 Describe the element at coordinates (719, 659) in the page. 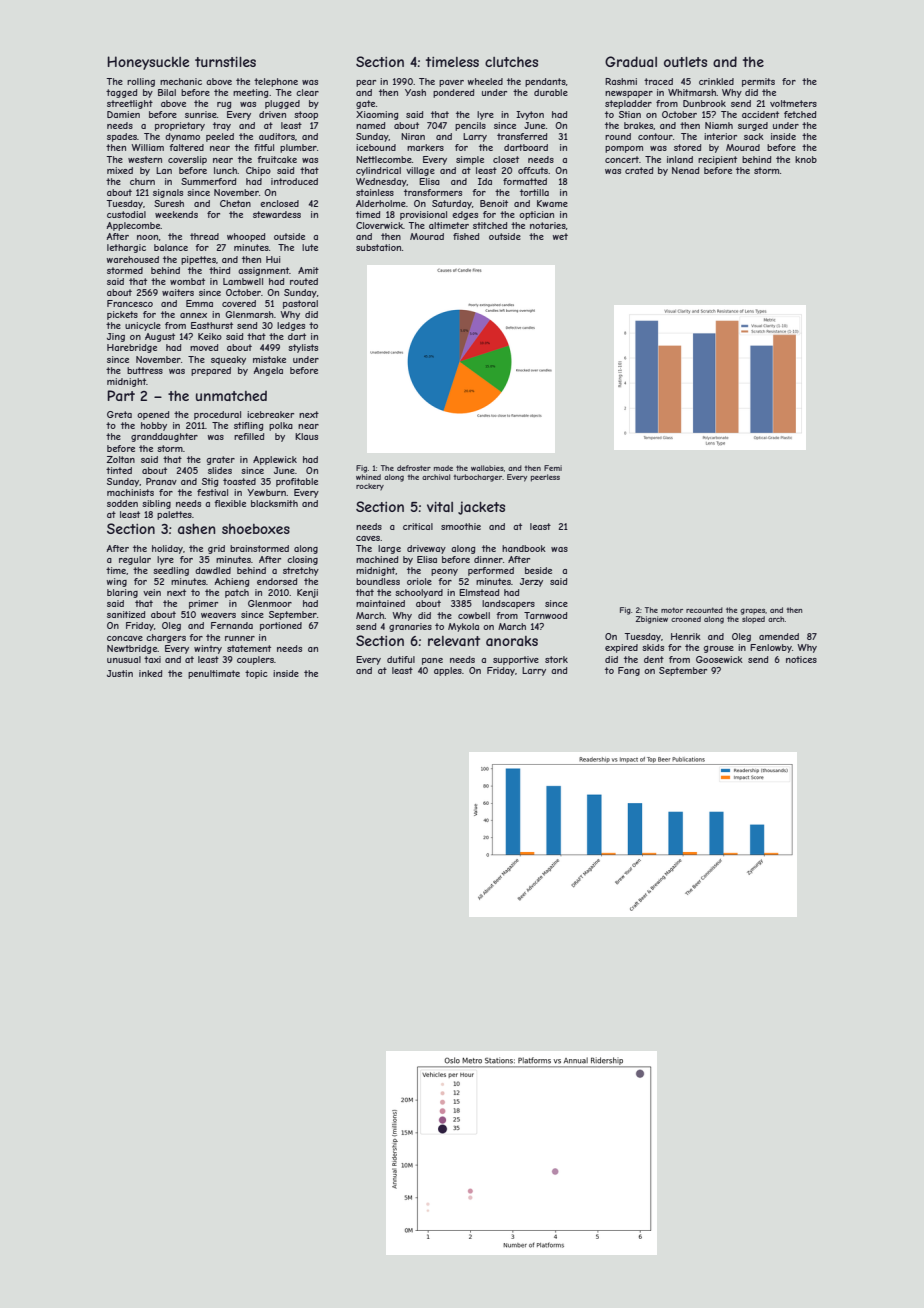

I see `Goosewick` at that location.
